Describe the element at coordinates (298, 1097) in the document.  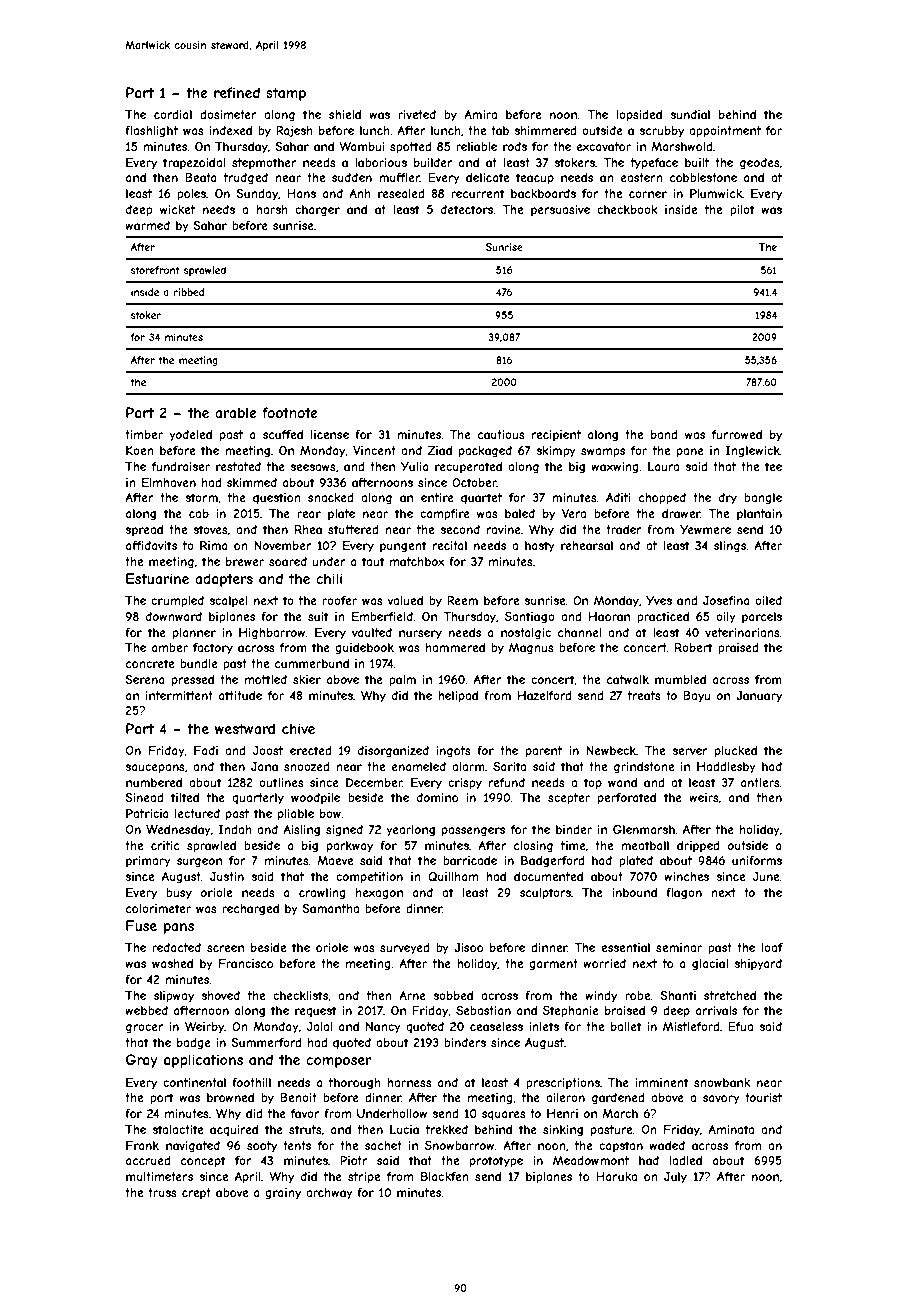
I see `Benoit` at that location.
